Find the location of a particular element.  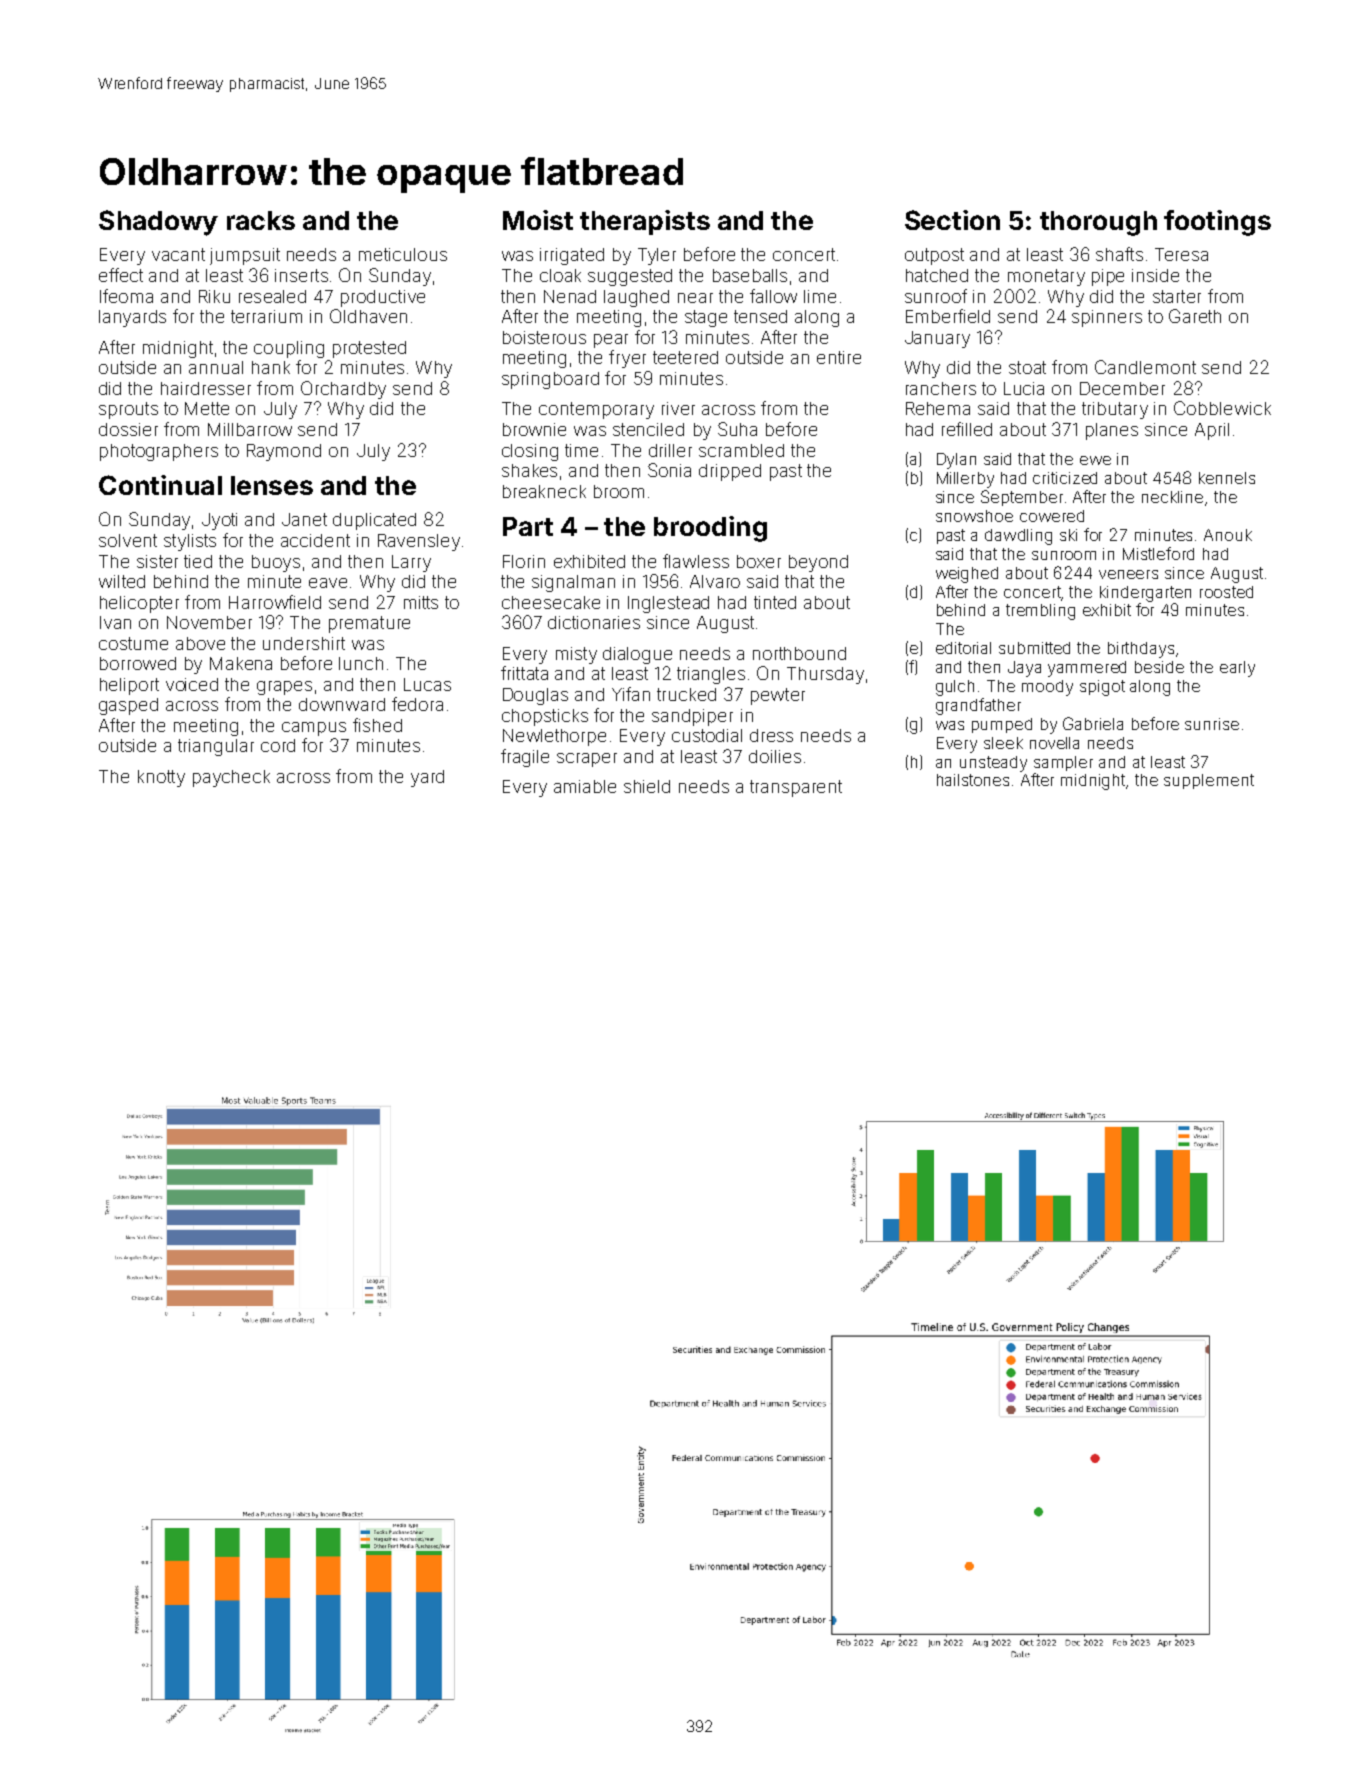

Shadowy is located at coordinates (158, 223).
